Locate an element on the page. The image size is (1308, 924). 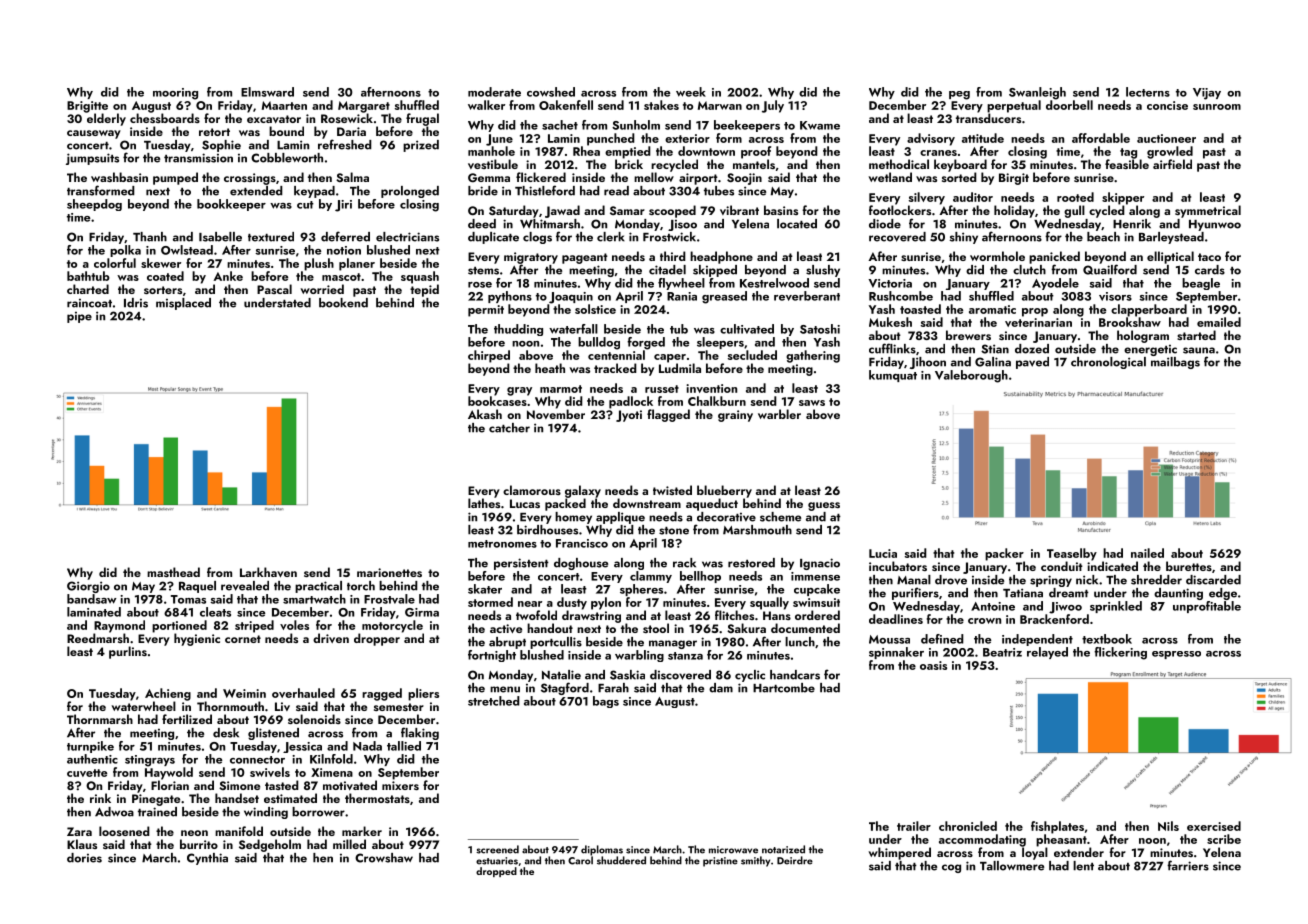
lunch is located at coordinates (800, 642).
